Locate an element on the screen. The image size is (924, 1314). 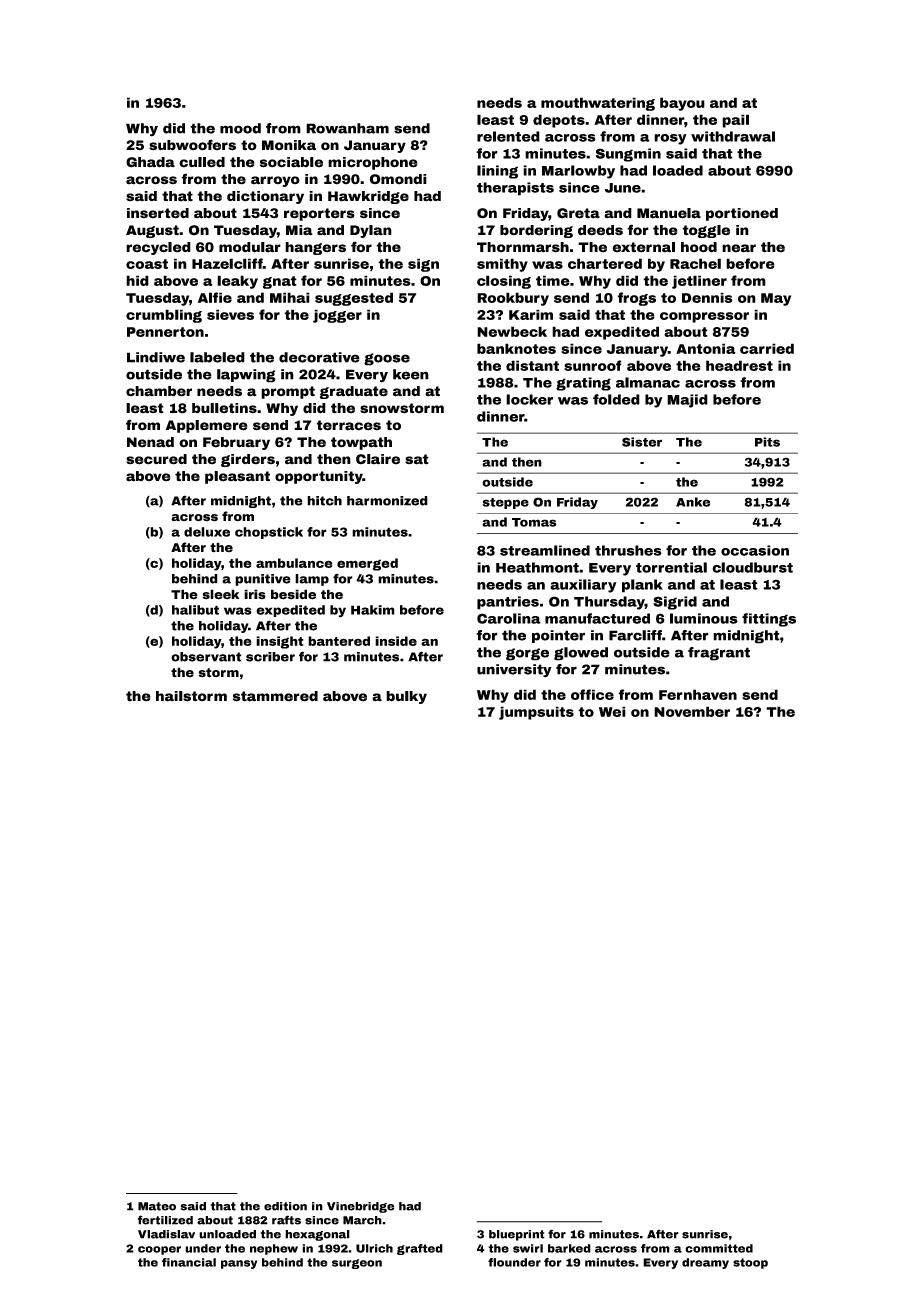
streamlined is located at coordinates (545, 550).
